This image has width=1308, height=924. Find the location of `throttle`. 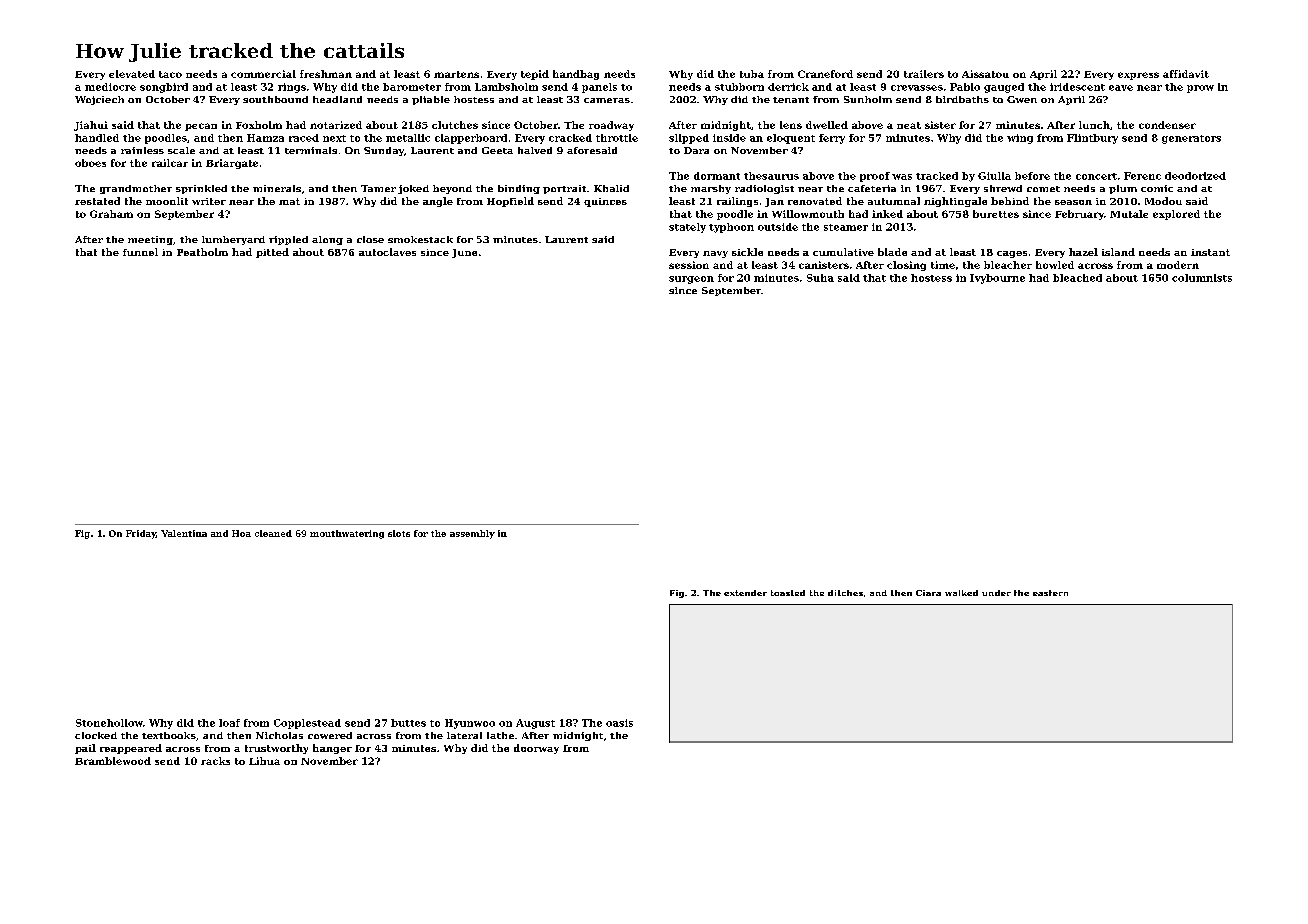

throttle is located at coordinates (617, 138).
